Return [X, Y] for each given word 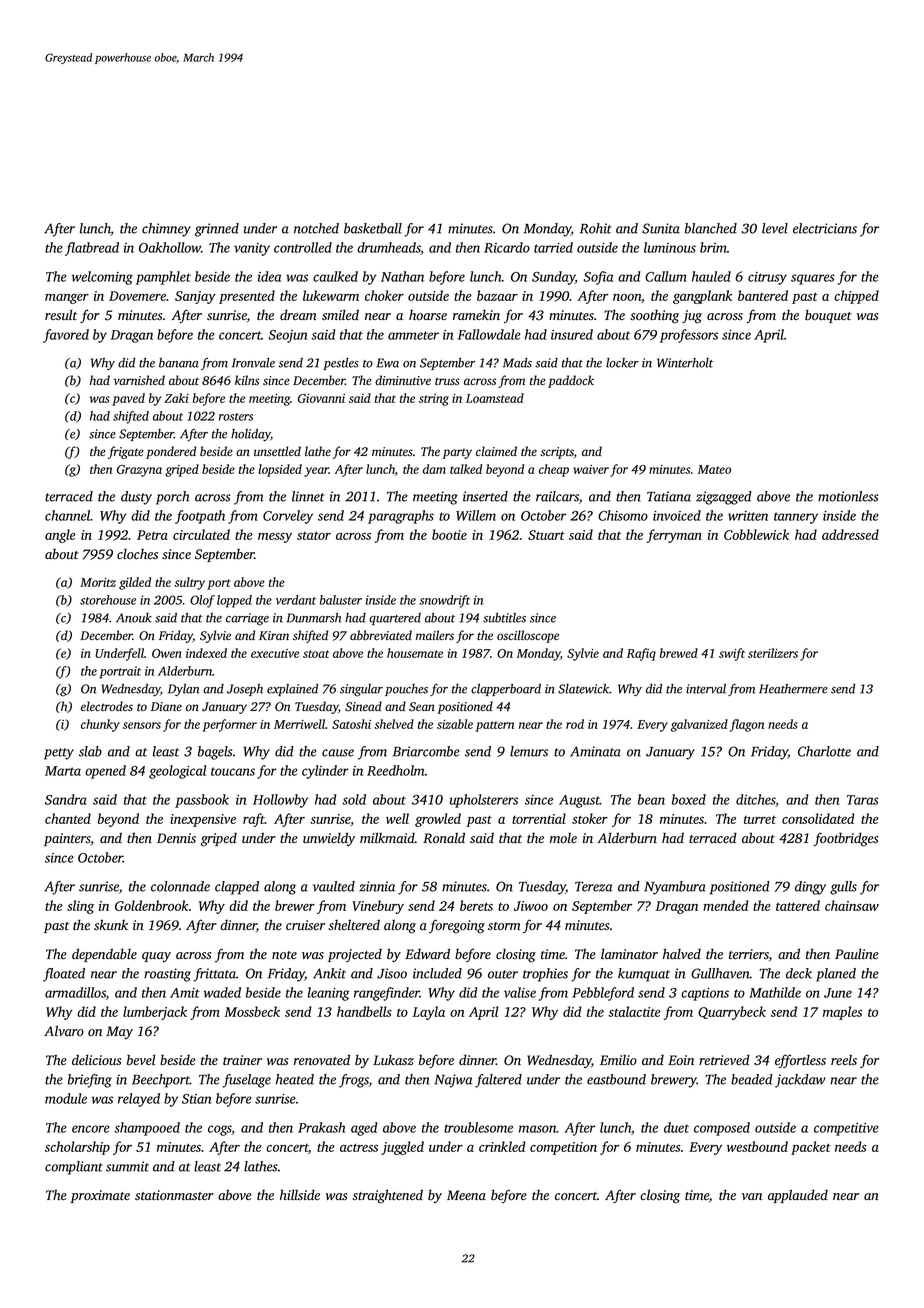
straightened [388, 1196]
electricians [825, 228]
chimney [166, 230]
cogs [220, 1130]
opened [105, 772]
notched [316, 228]
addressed [850, 534]
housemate [415, 653]
